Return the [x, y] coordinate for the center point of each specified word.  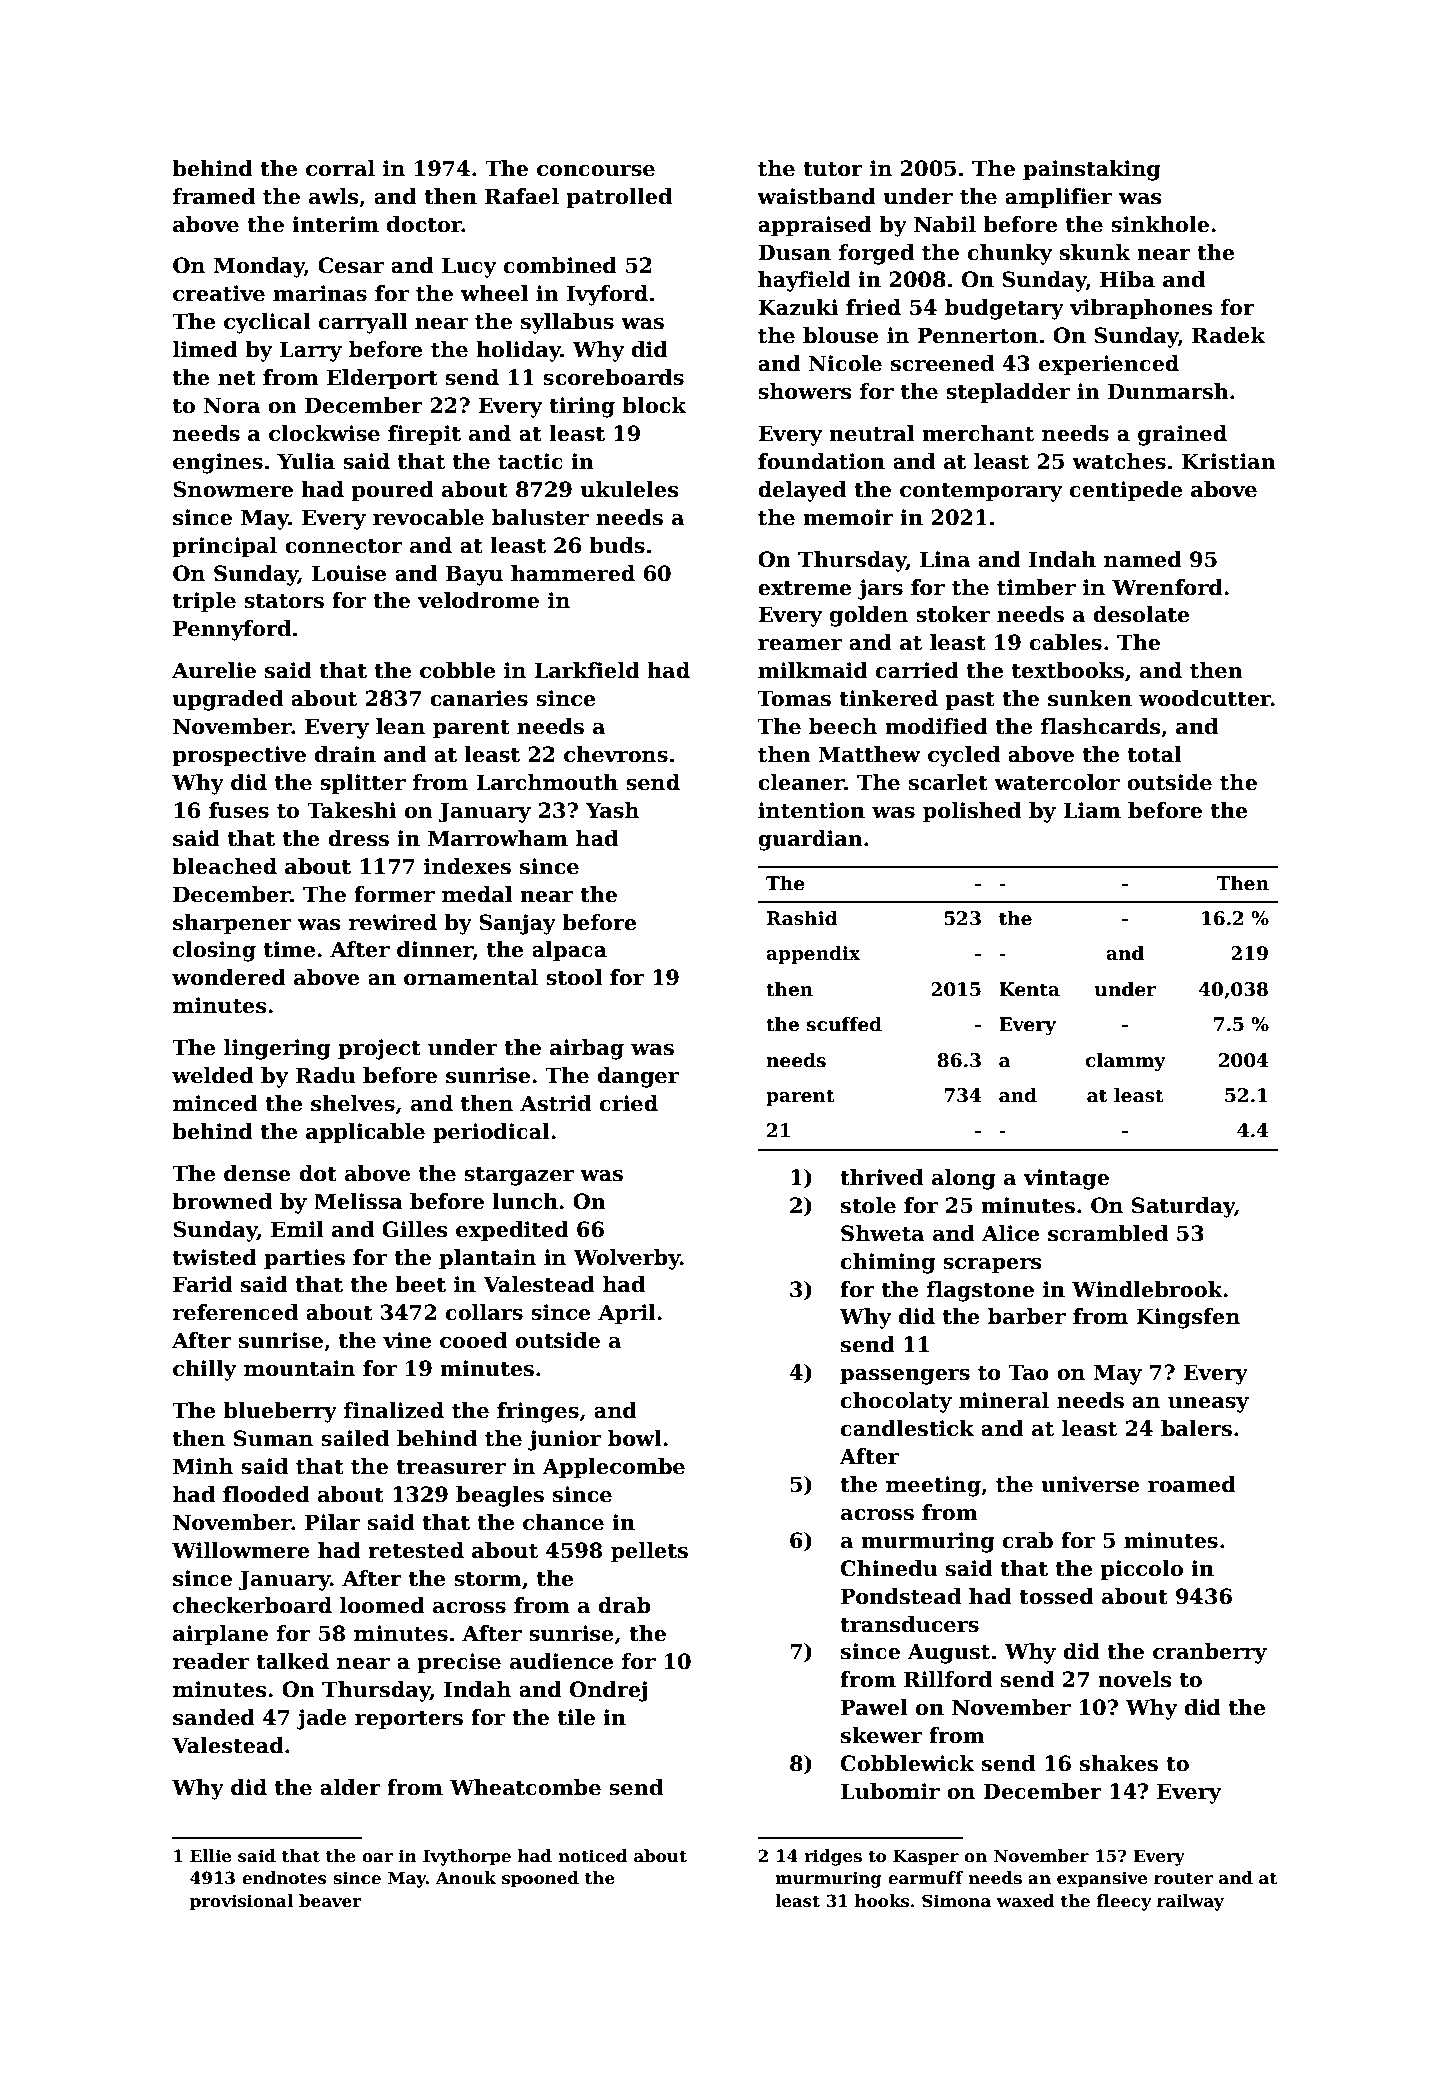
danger [638, 1077]
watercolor [1057, 782]
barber [1027, 1316]
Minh [203, 1466]
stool [574, 977]
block [654, 405]
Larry [311, 351]
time [290, 949]
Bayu [474, 575]
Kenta [1029, 989]
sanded [214, 1717]
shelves [353, 1103]
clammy [1125, 1062]
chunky [1010, 254]
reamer [800, 645]
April [627, 1314]
